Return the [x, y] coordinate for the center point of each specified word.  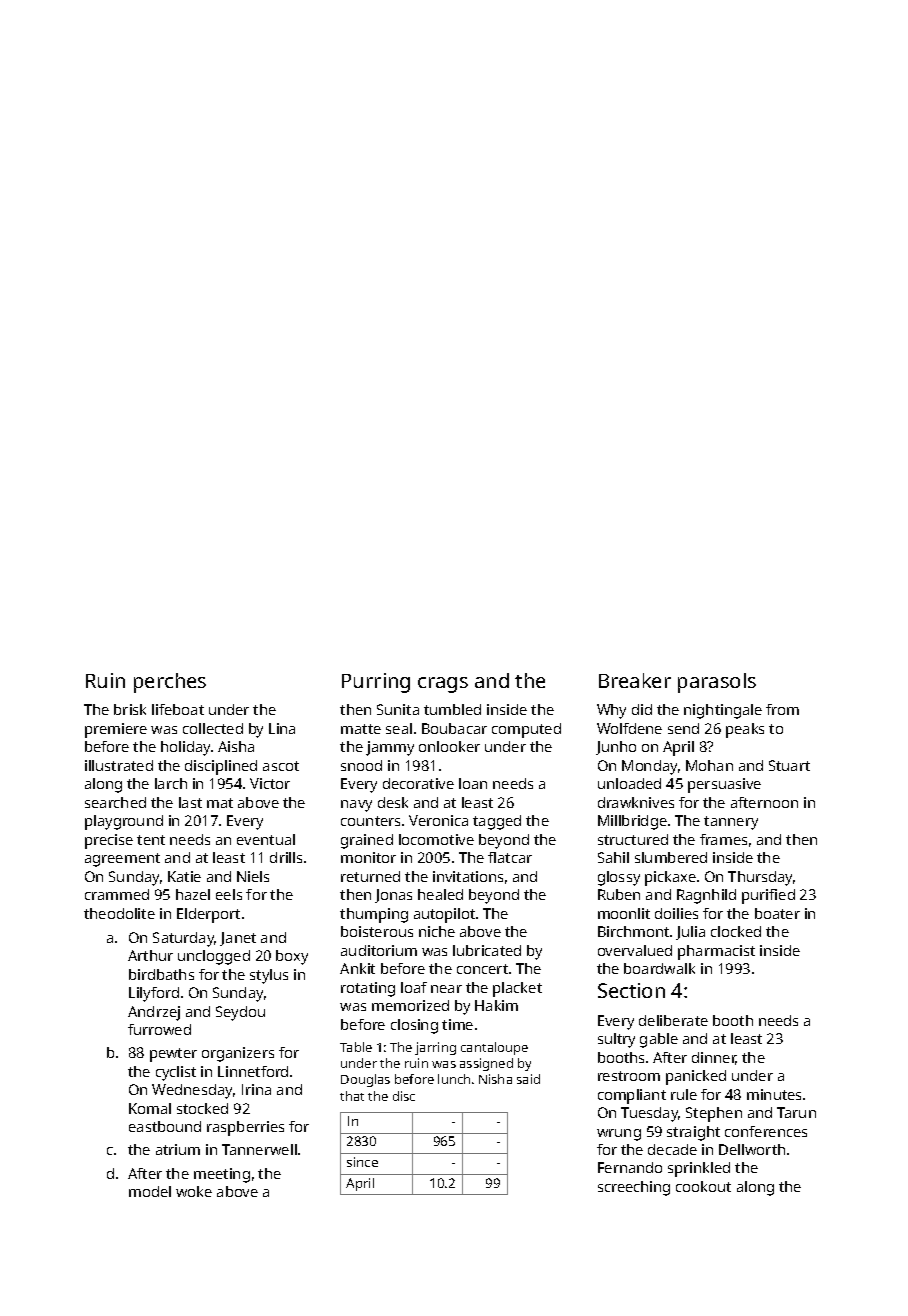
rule [684, 1094]
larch [171, 783]
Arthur [150, 955]
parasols [717, 683]
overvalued [635, 950]
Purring [376, 683]
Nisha [495, 1079]
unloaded [629, 783]
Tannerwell [259, 1149]
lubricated [487, 950]
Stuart [789, 765]
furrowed [159, 1029]
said [528, 1079]
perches [170, 683]
